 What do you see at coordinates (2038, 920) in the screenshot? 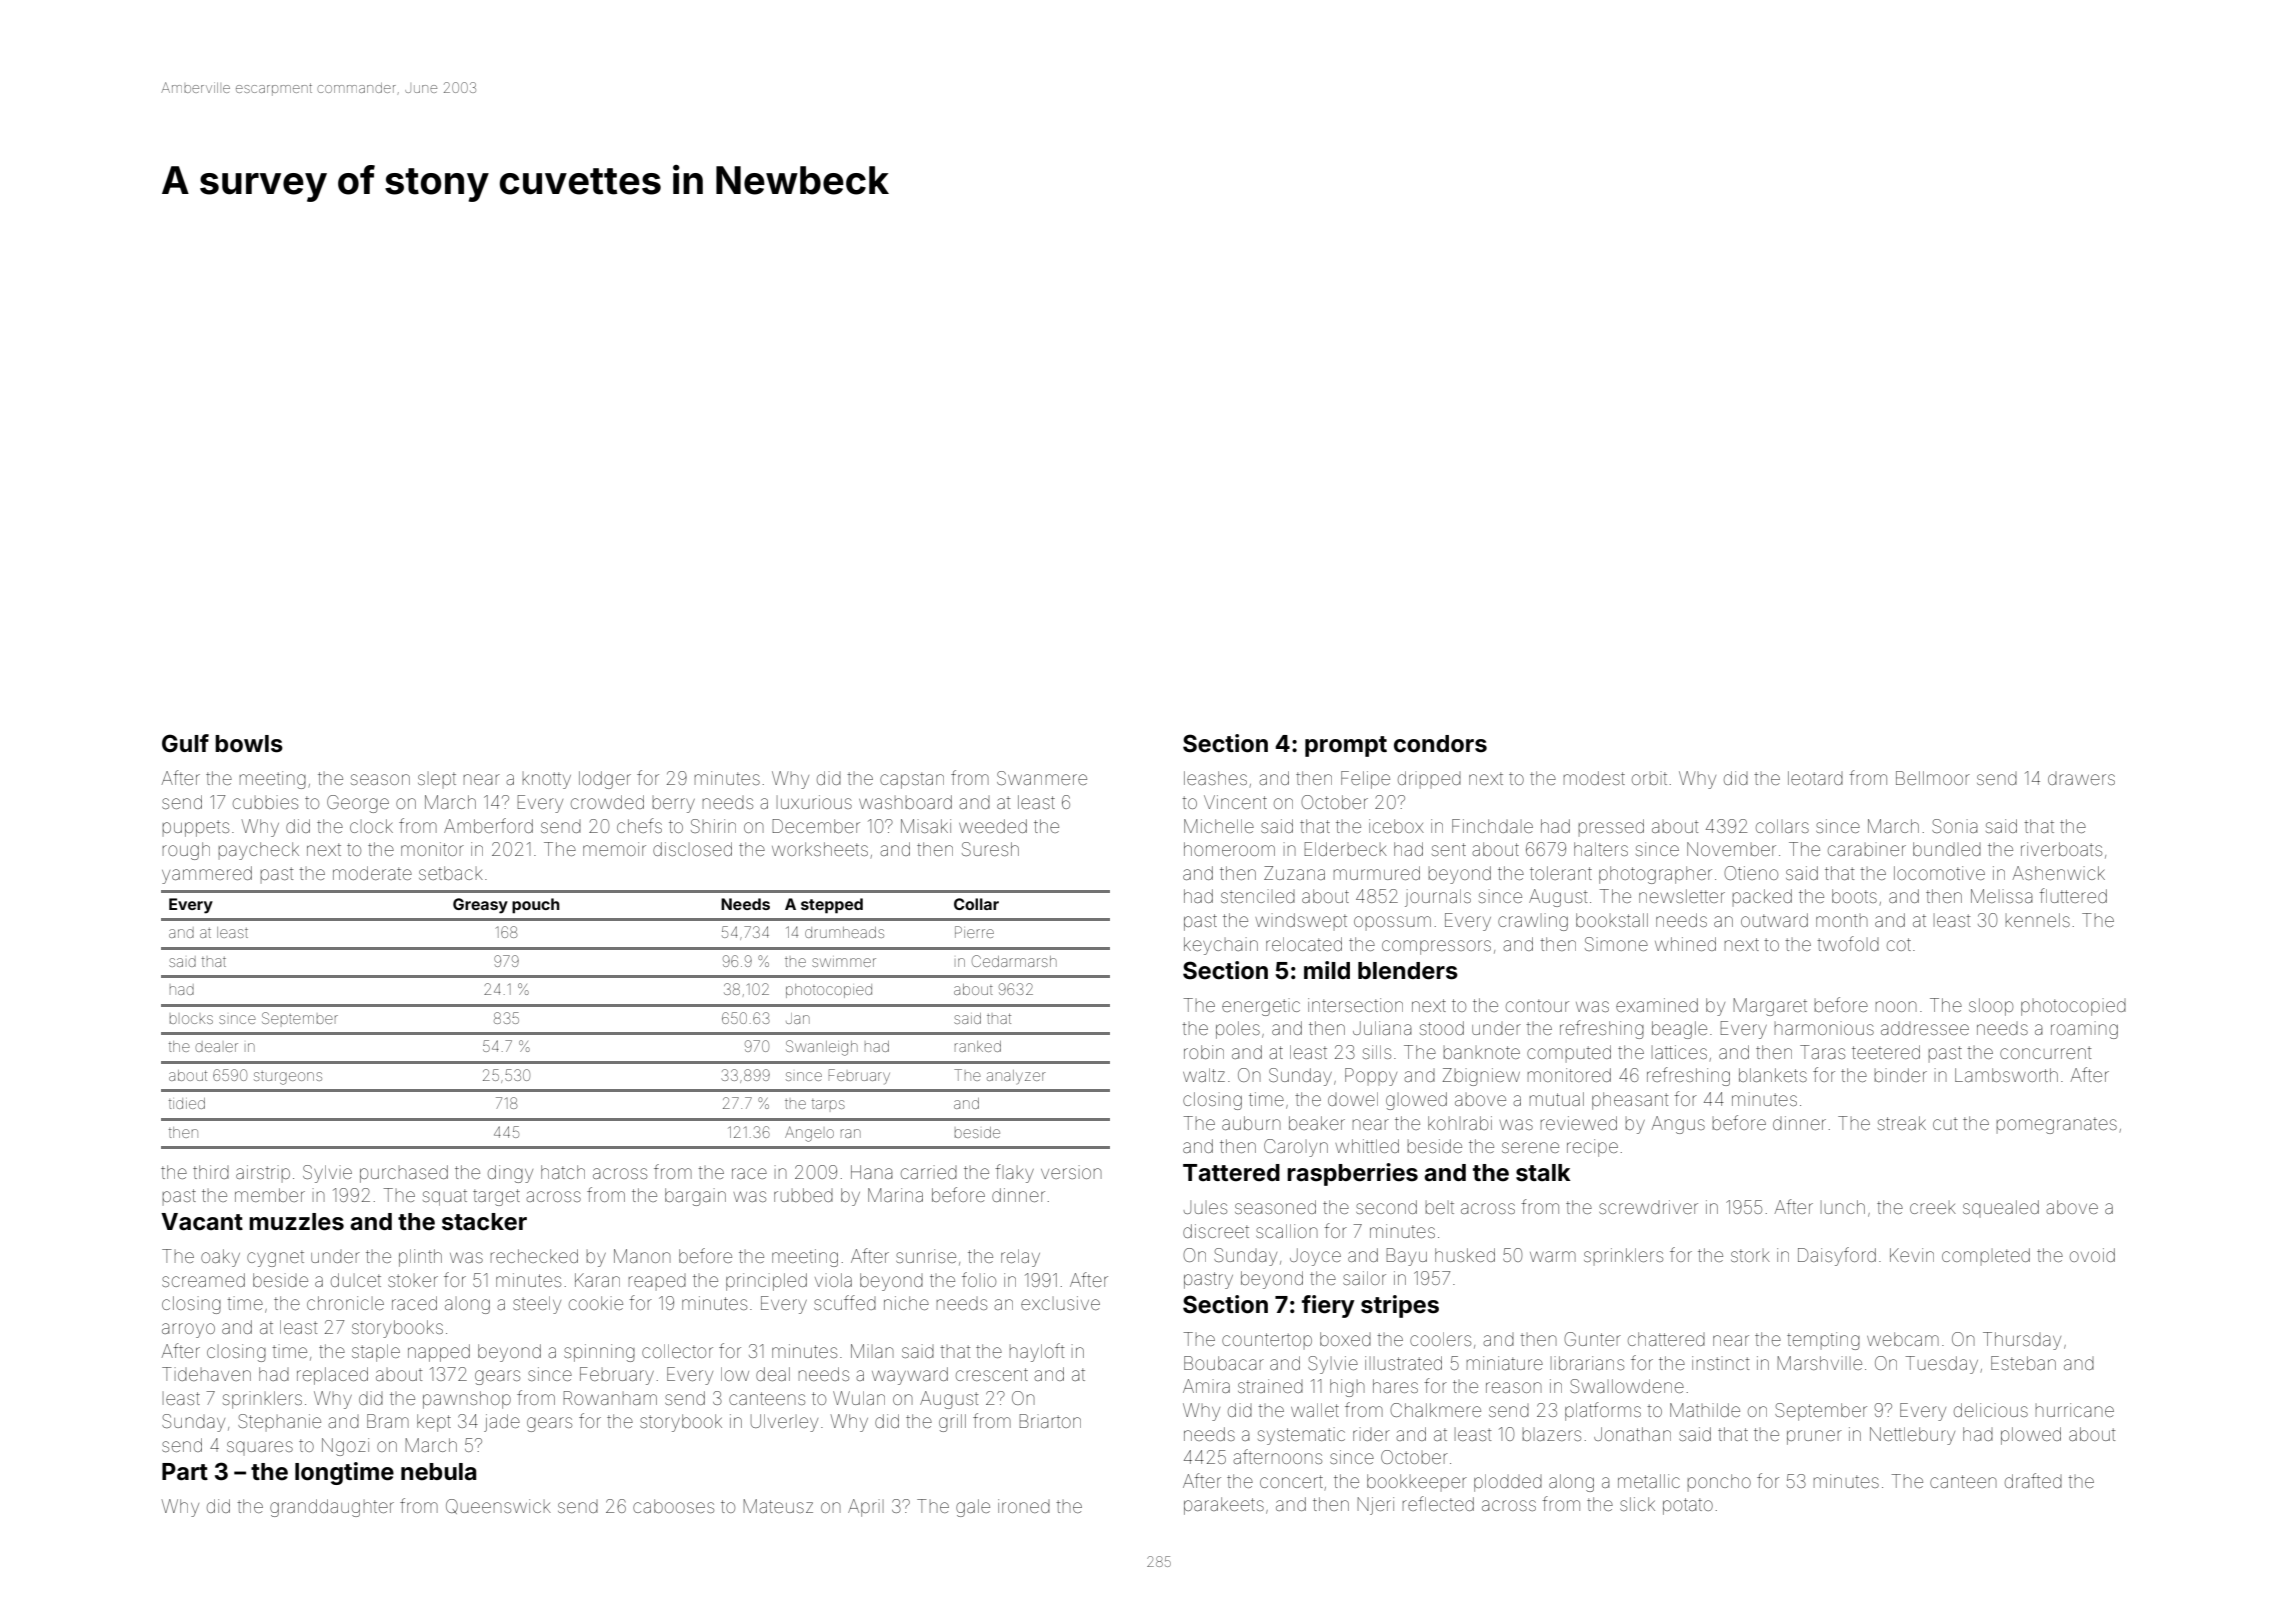
I see `kennels` at bounding box center [2038, 920].
